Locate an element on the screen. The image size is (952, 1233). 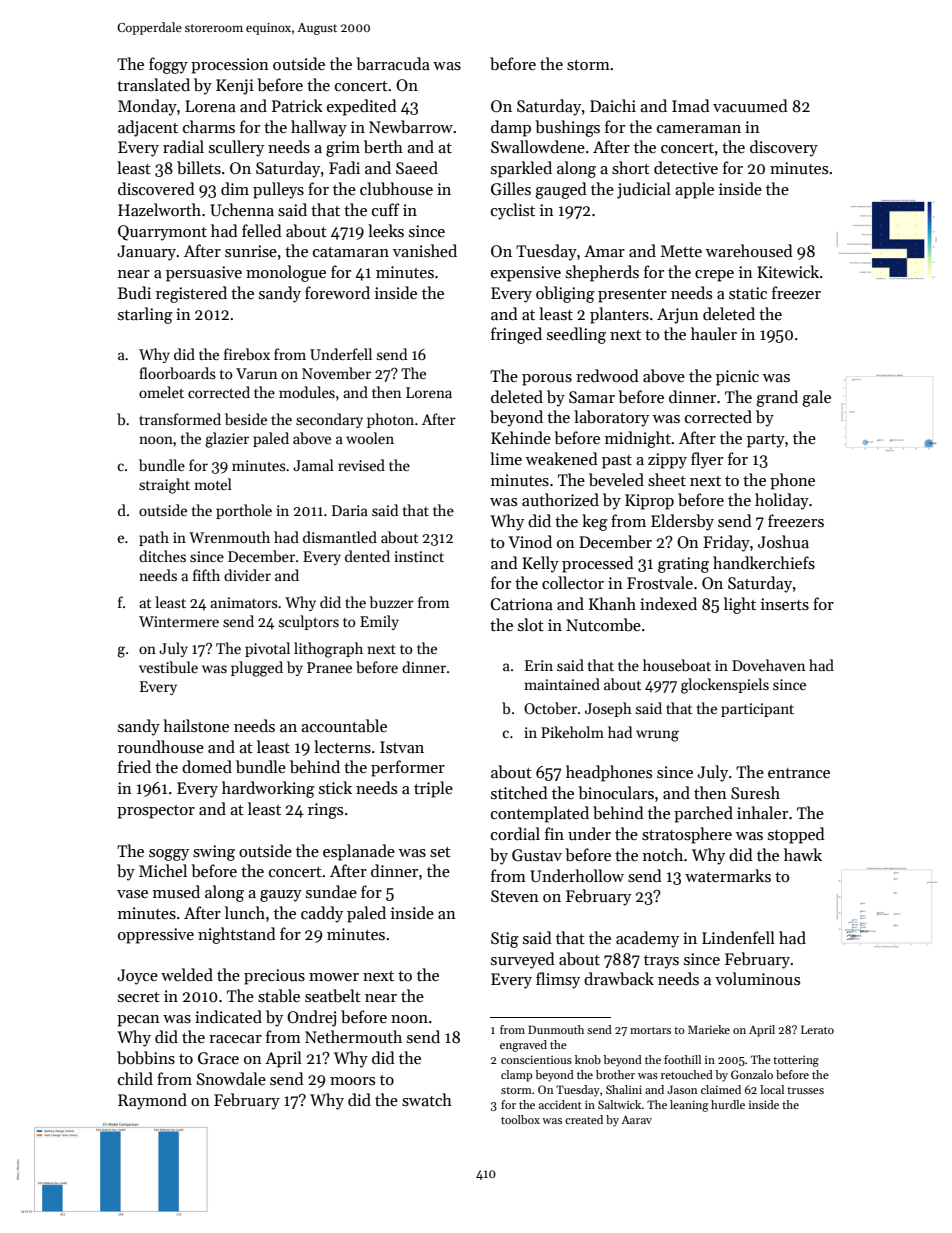
Aarav is located at coordinates (636, 1119).
